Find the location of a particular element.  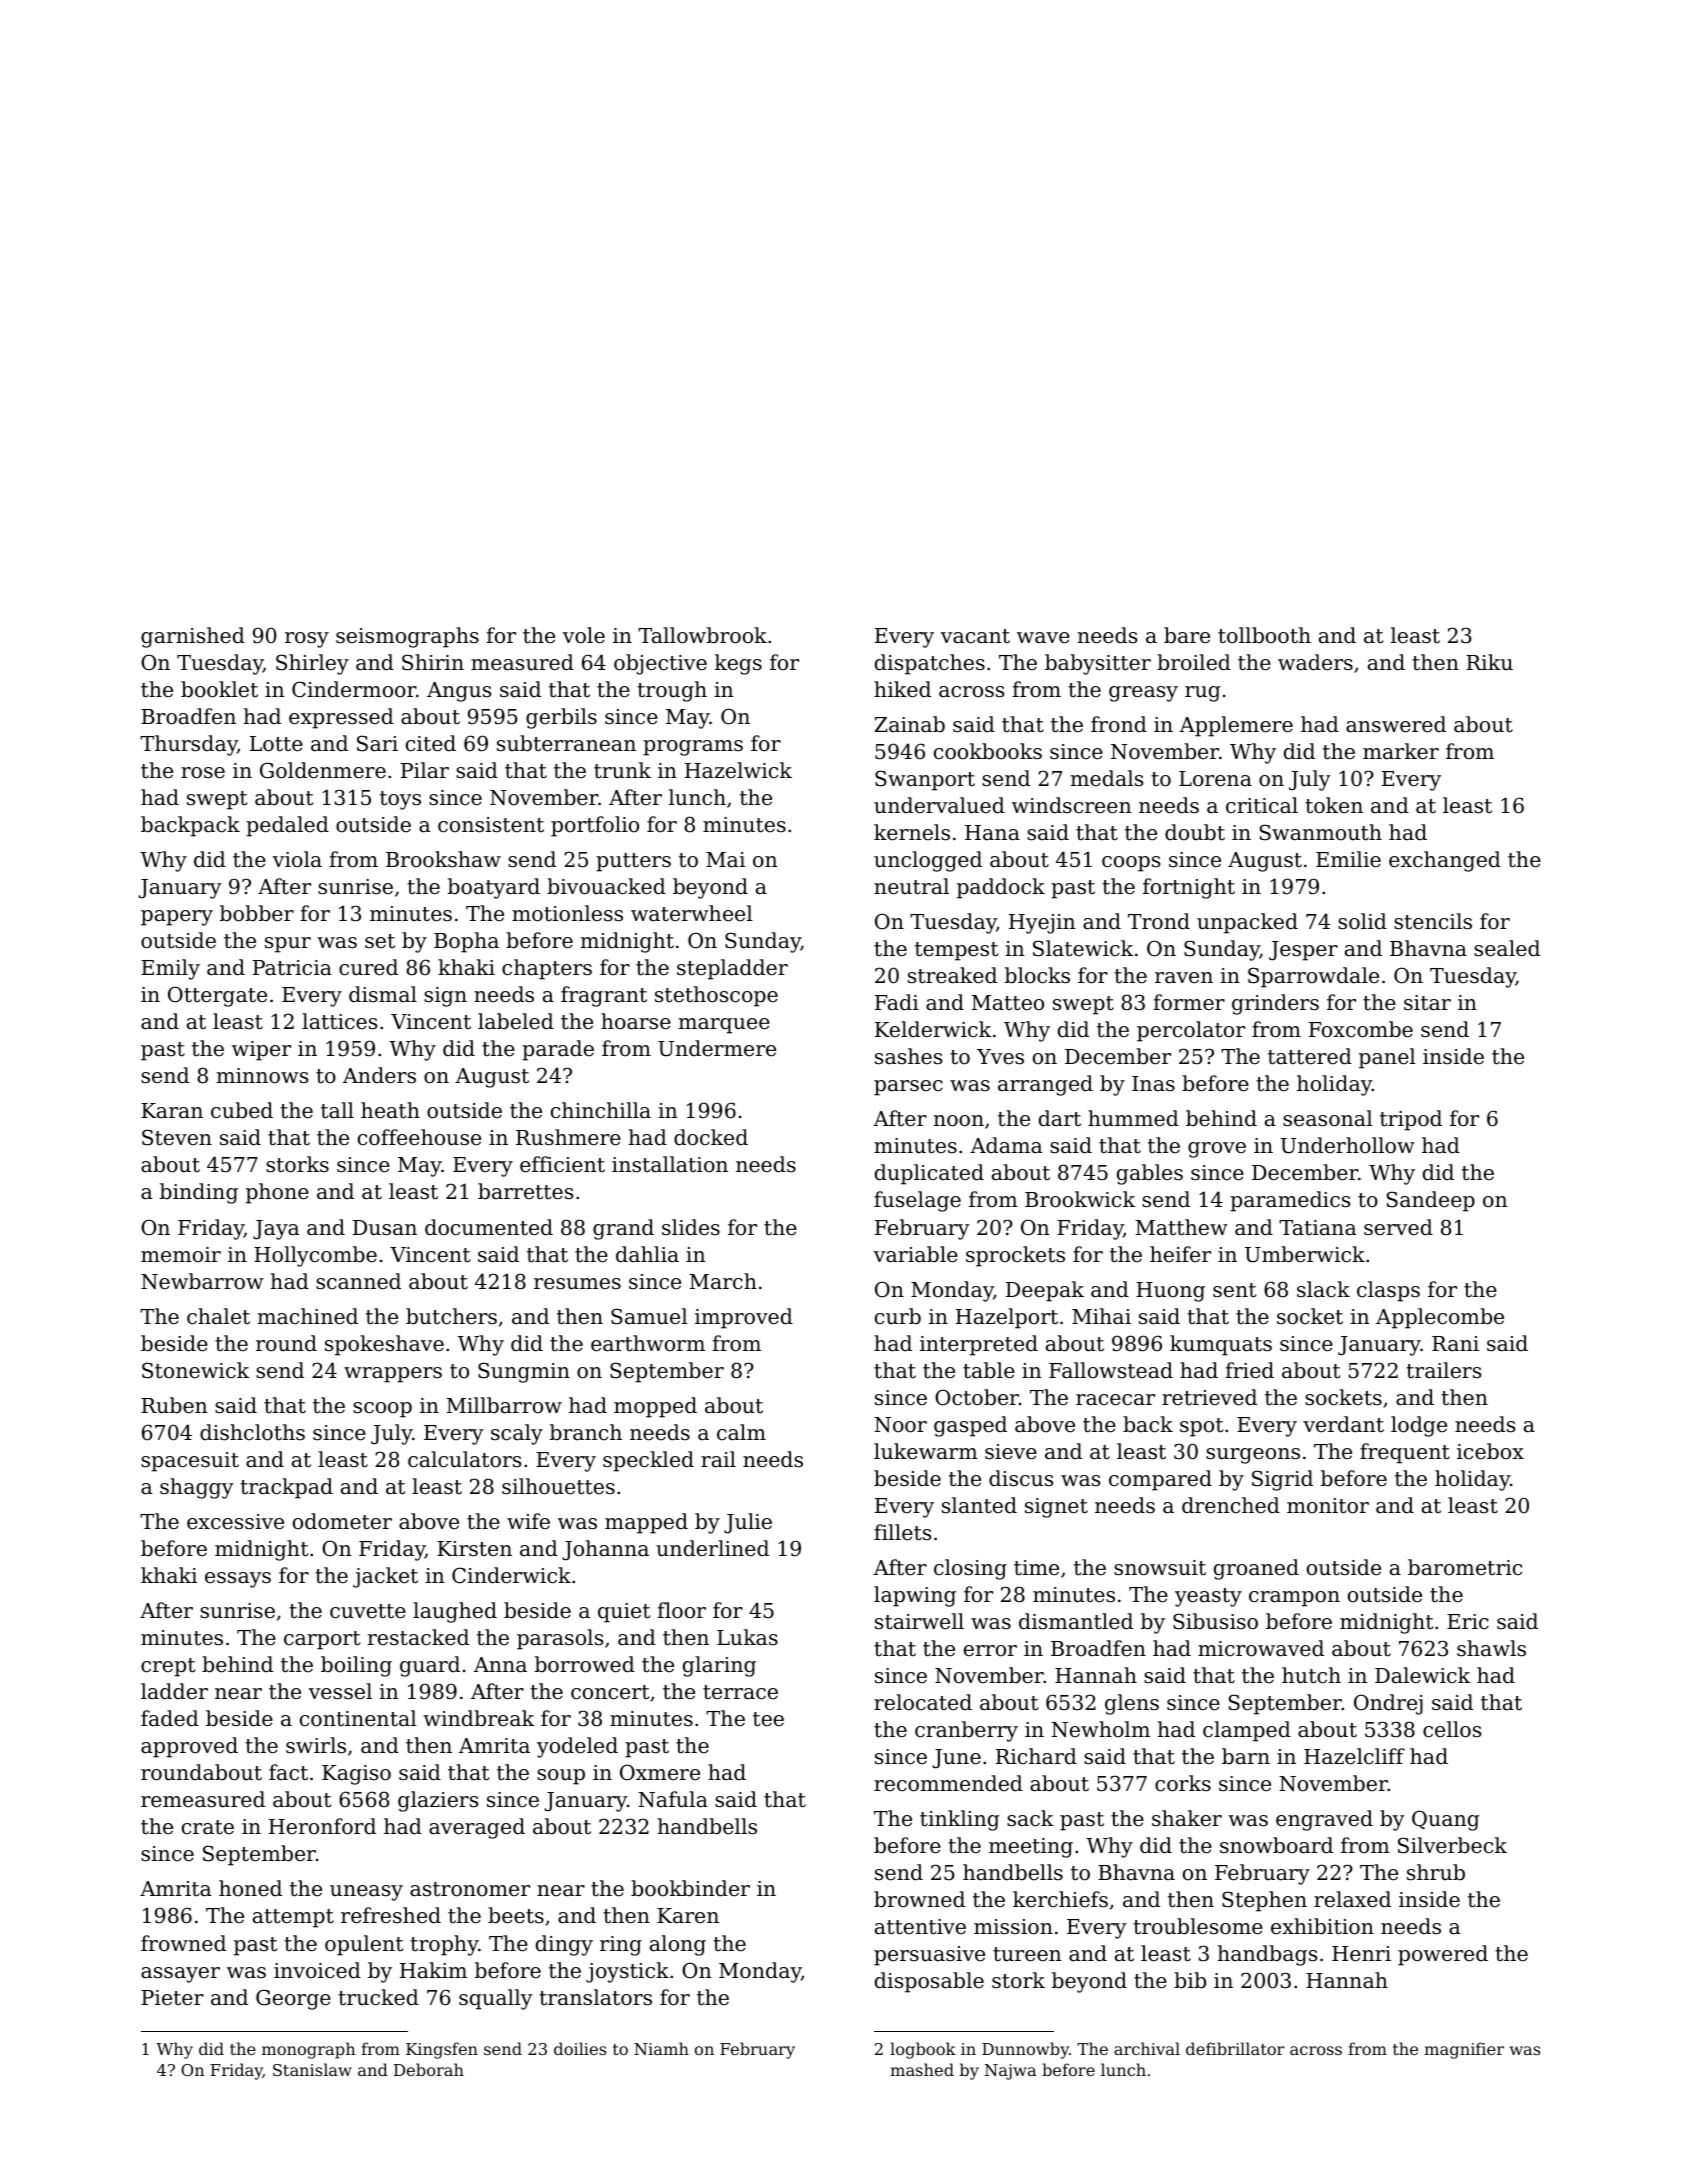

marquee is located at coordinates (724, 1026).
